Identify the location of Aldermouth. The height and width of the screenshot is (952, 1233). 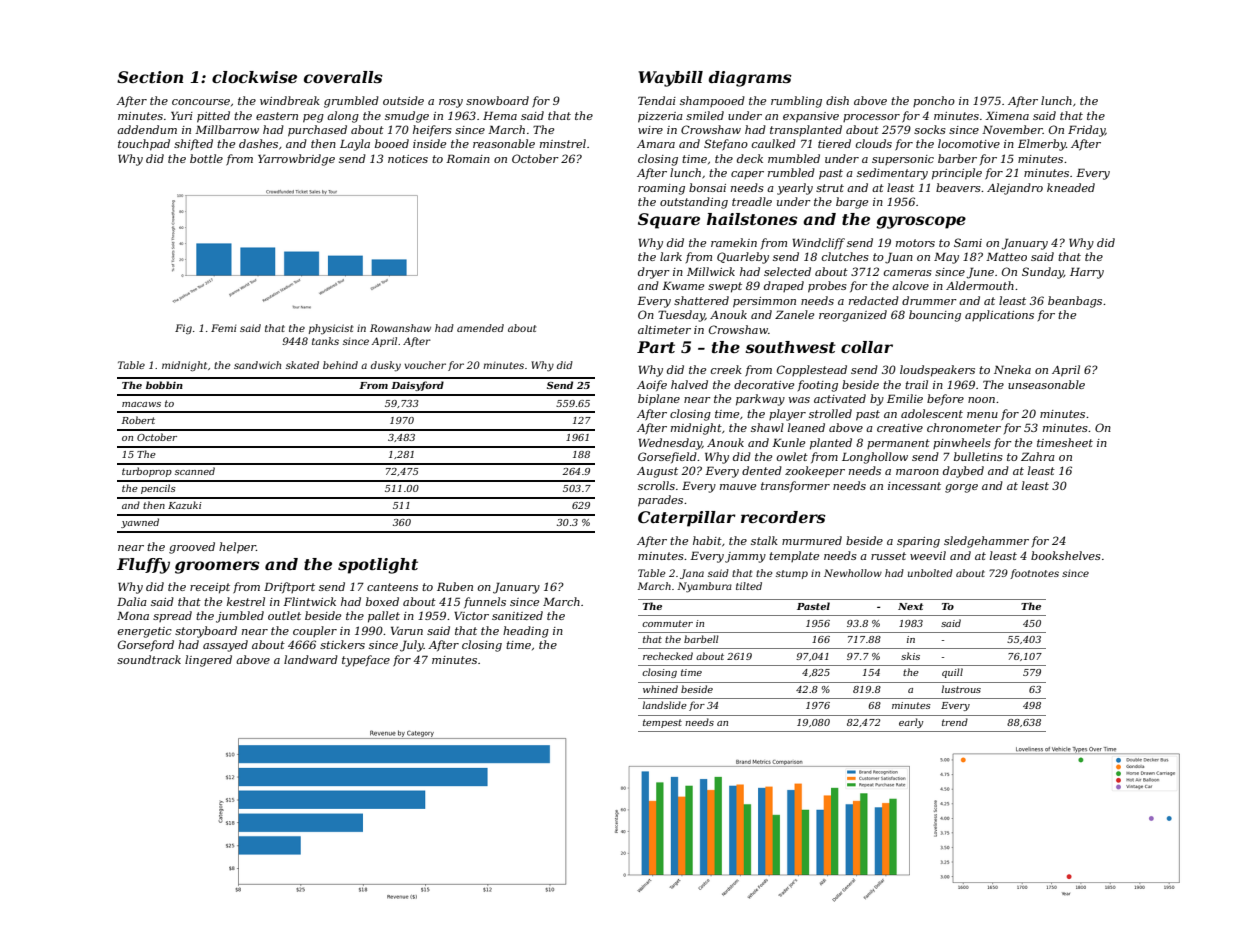
(980, 285).
